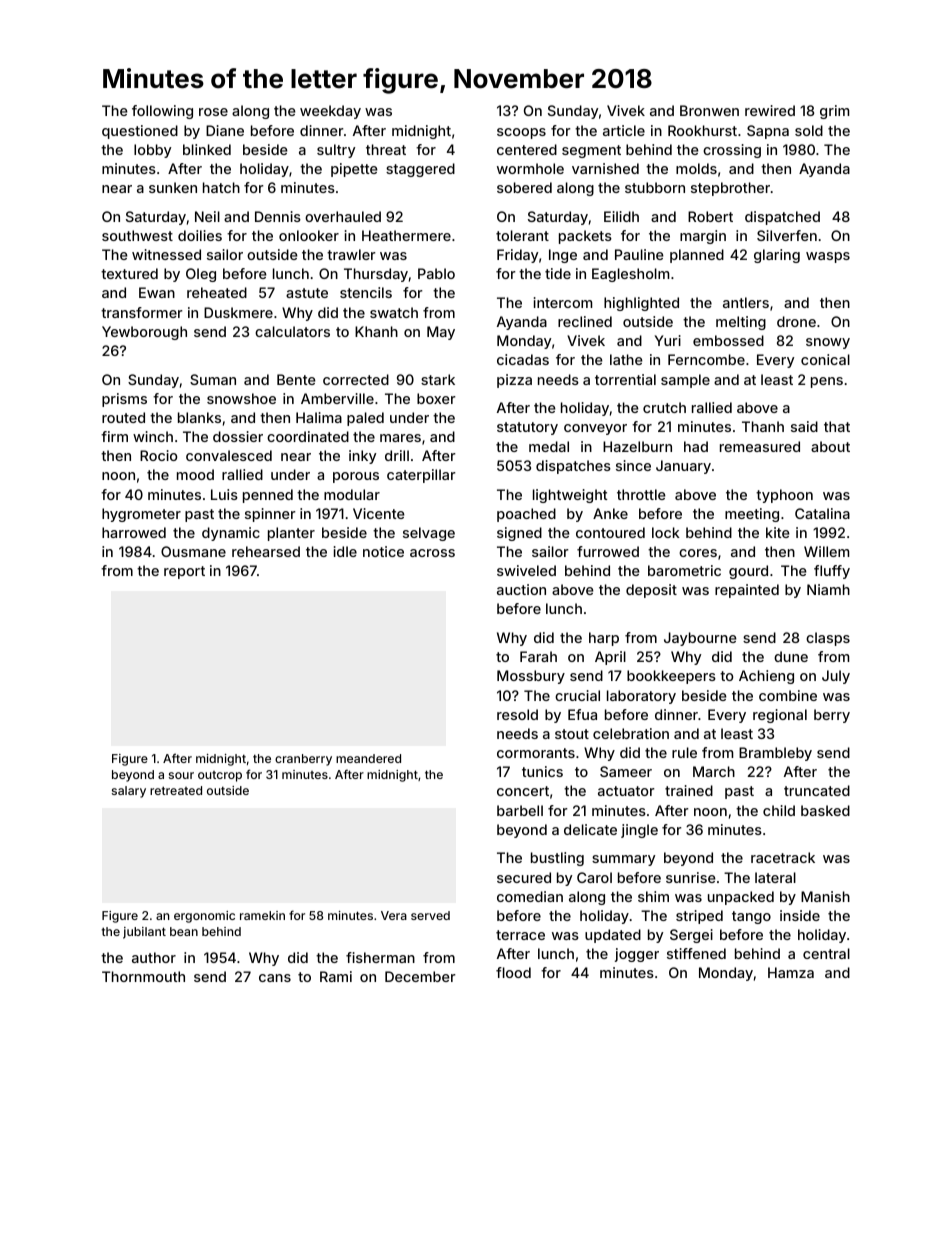 Image resolution: width=952 pixels, height=1233 pixels. Describe the element at coordinates (822, 513) in the document. I see `Catalina` at that location.
